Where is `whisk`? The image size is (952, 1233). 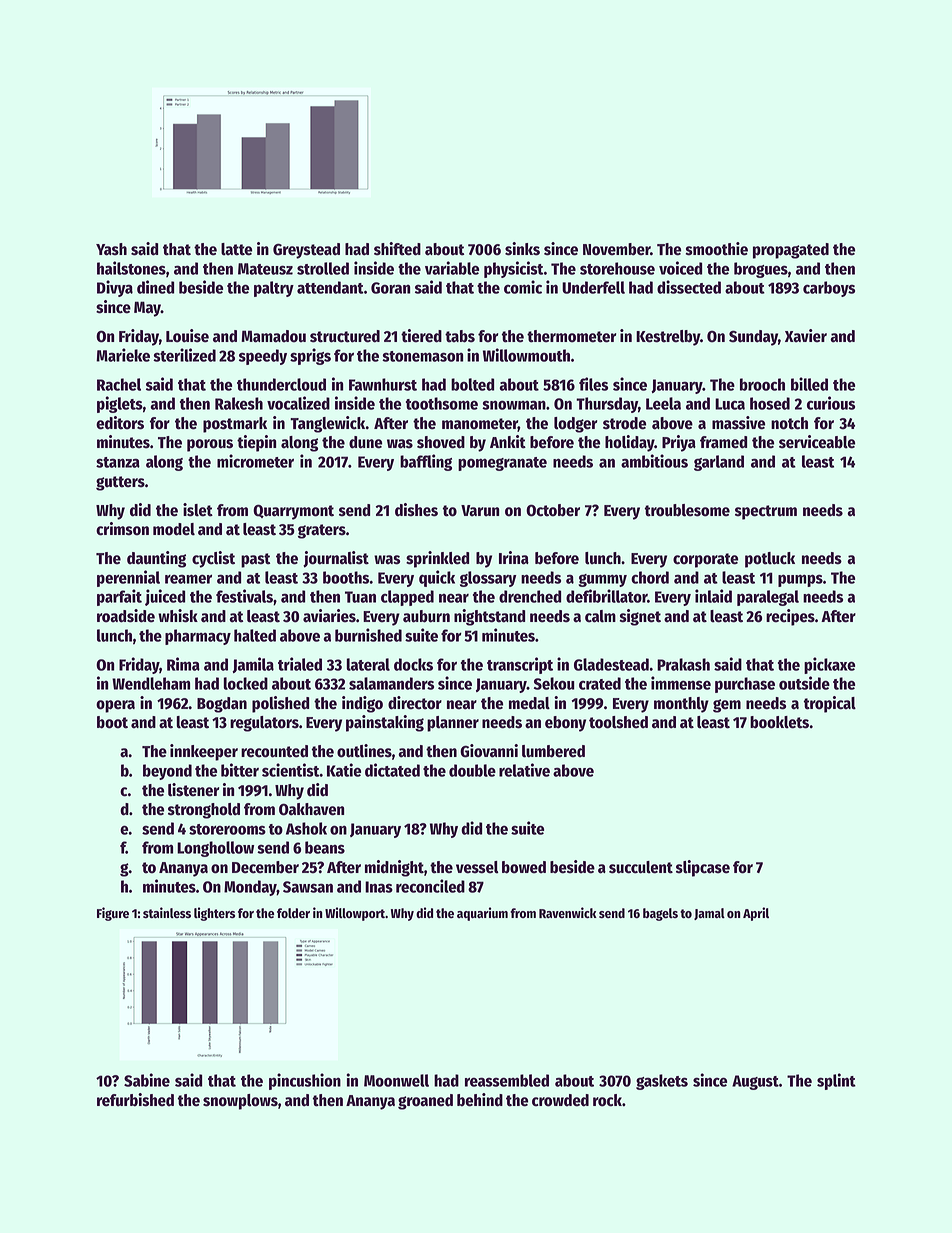
whisk is located at coordinates (178, 616).
